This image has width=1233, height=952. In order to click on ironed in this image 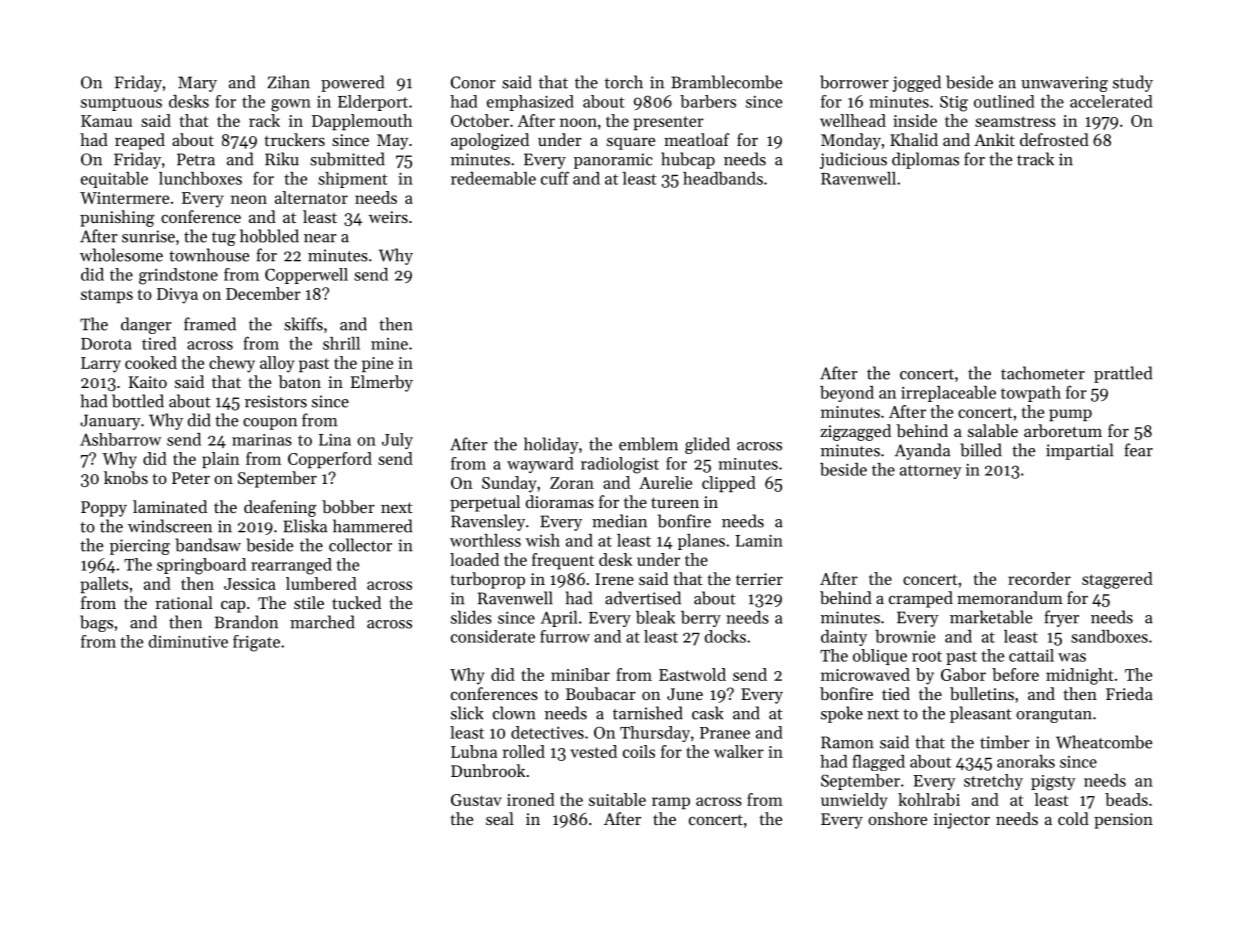, I will do `click(531, 799)`.
